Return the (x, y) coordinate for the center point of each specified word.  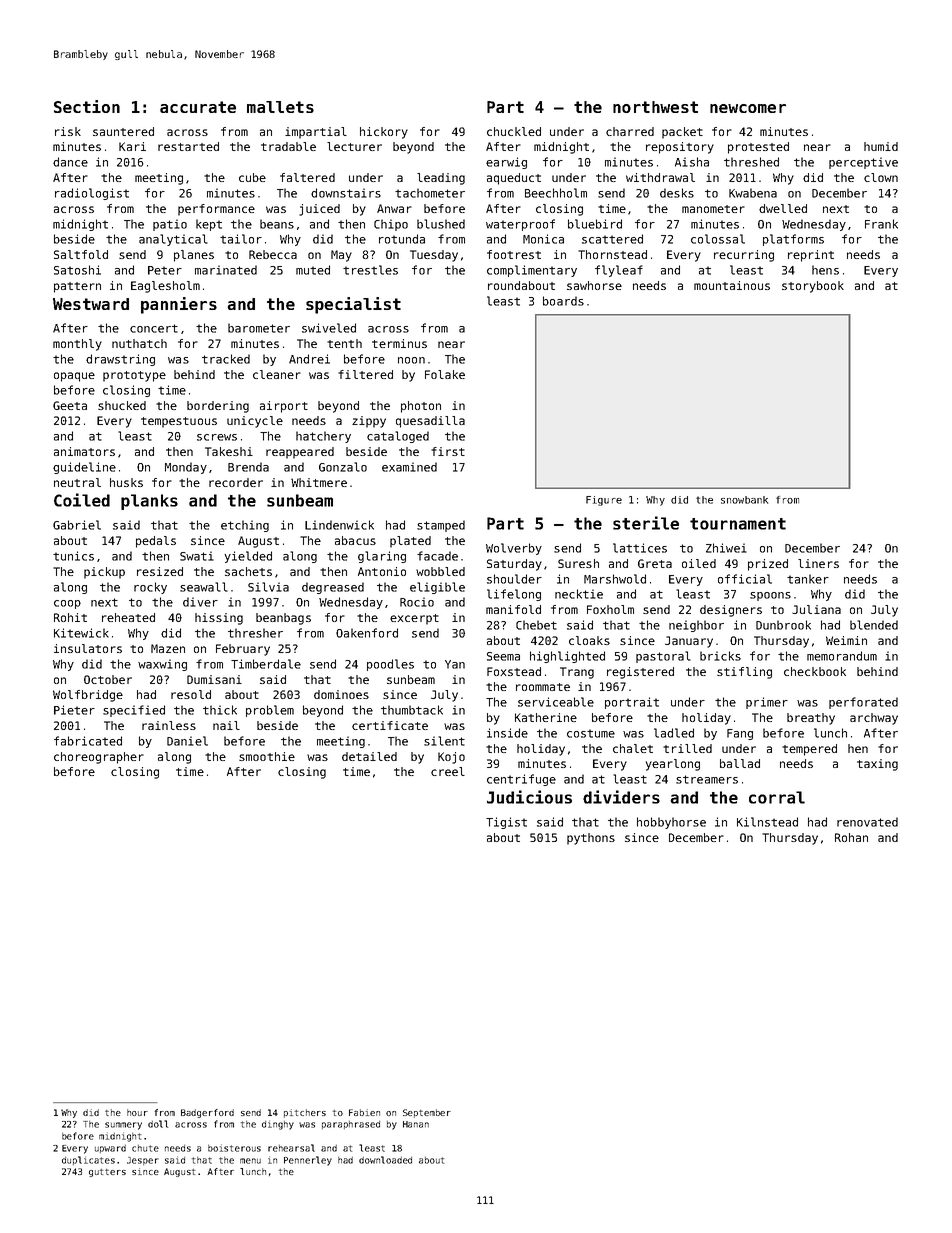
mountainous (732, 285)
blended (874, 625)
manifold (513, 609)
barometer (259, 328)
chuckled (514, 131)
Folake (445, 374)
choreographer (99, 758)
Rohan (851, 837)
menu (250, 1161)
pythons (591, 839)
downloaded (385, 1160)
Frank (881, 224)
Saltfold (81, 254)
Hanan (416, 1124)
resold (191, 694)
